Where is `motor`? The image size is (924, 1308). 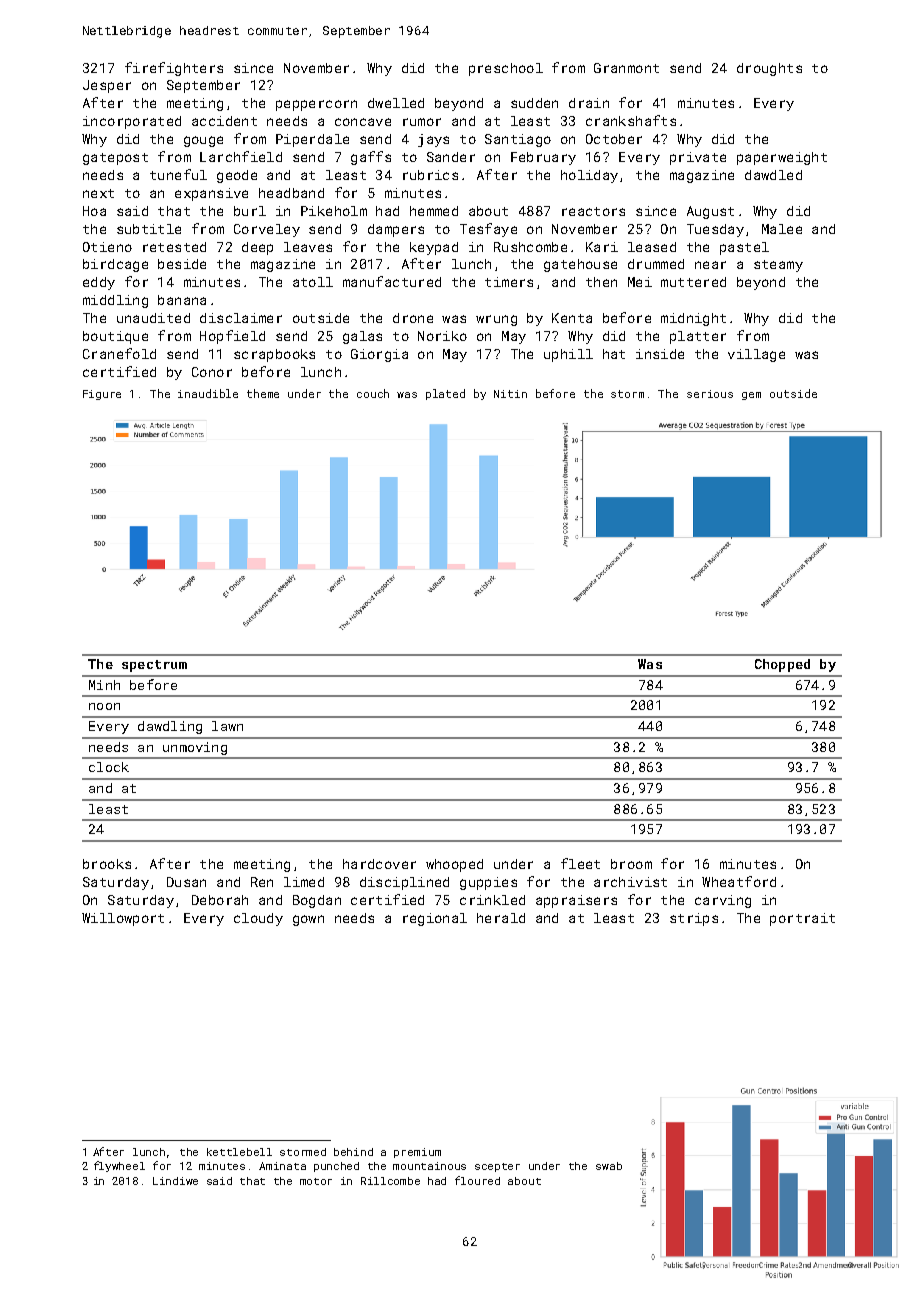 motor is located at coordinates (316, 1181).
